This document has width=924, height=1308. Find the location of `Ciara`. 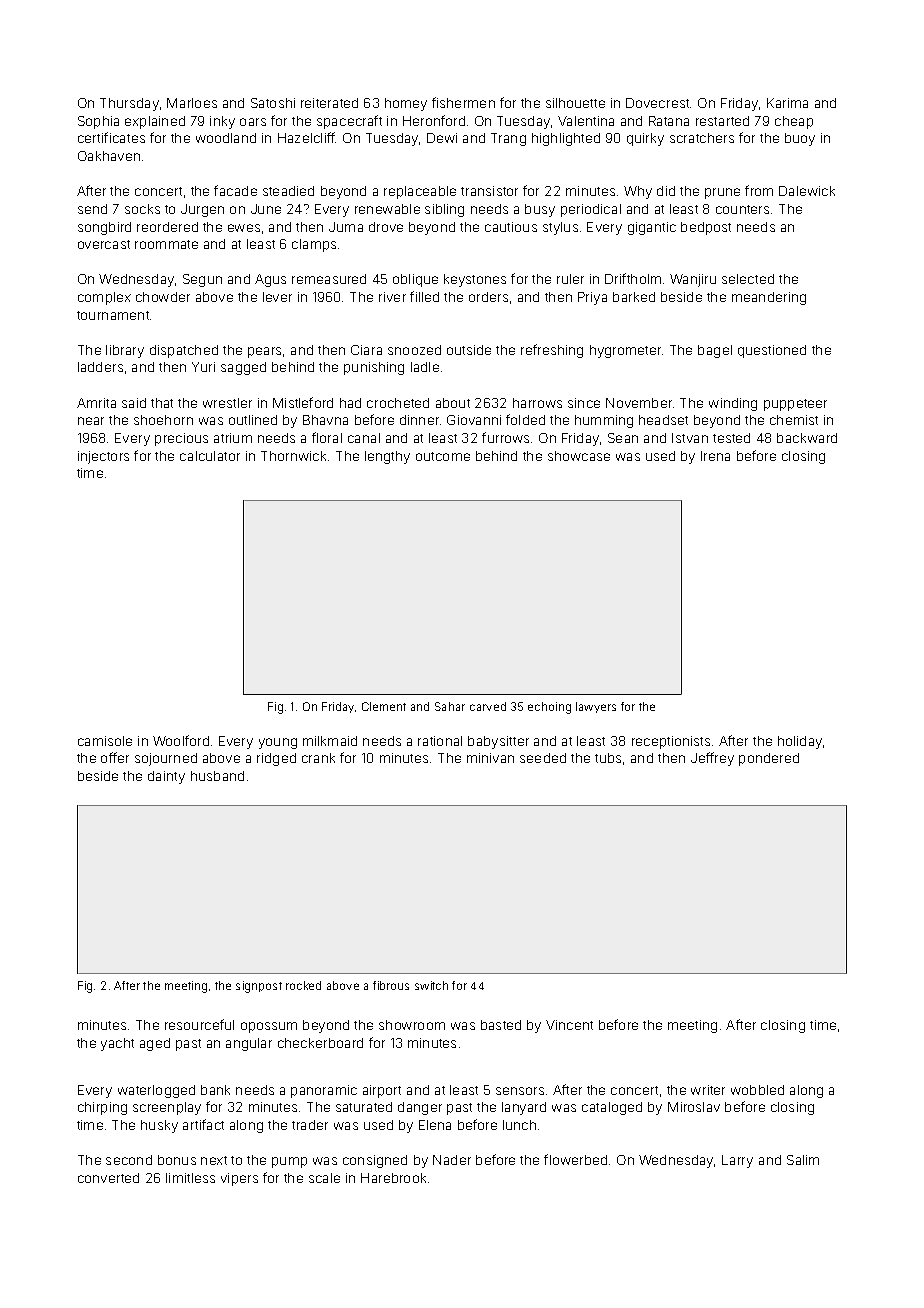

Ciara is located at coordinates (366, 350).
